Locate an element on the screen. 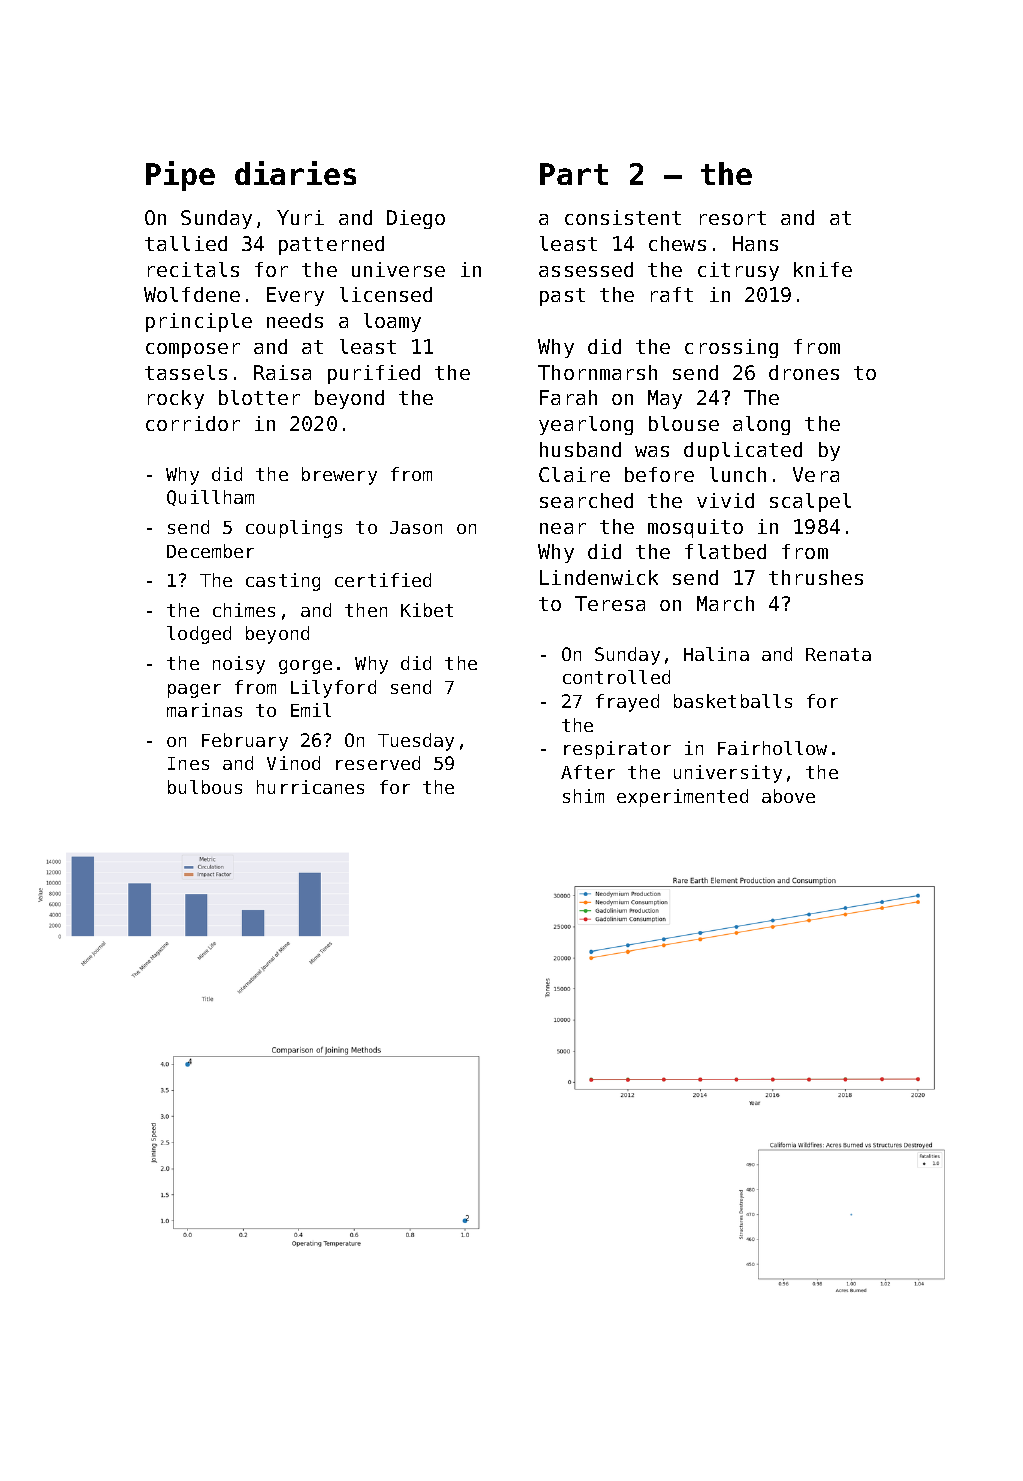 The image size is (1023, 1481). thrushes is located at coordinates (816, 577).
